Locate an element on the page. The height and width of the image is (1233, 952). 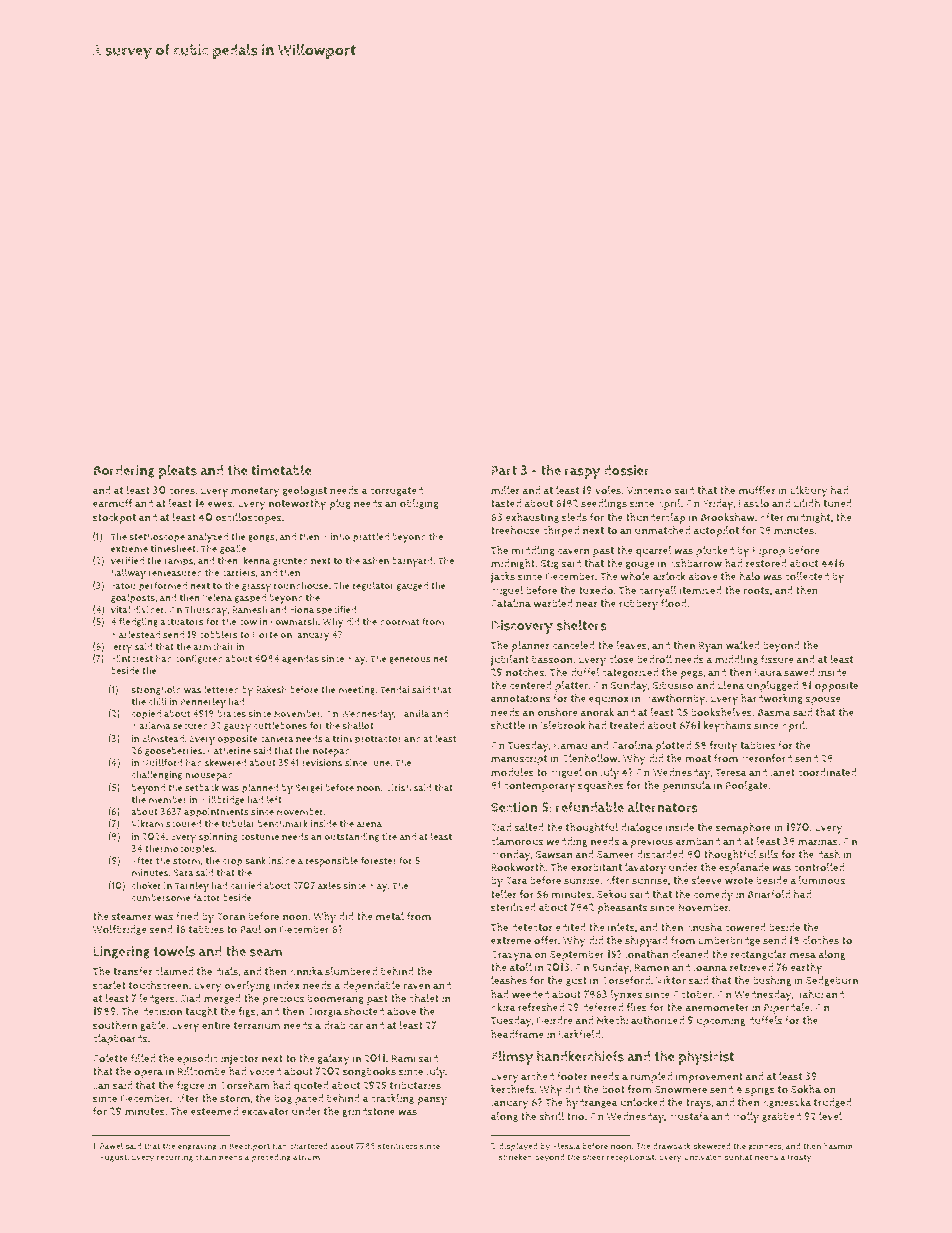
clamorous is located at coordinates (517, 841).
